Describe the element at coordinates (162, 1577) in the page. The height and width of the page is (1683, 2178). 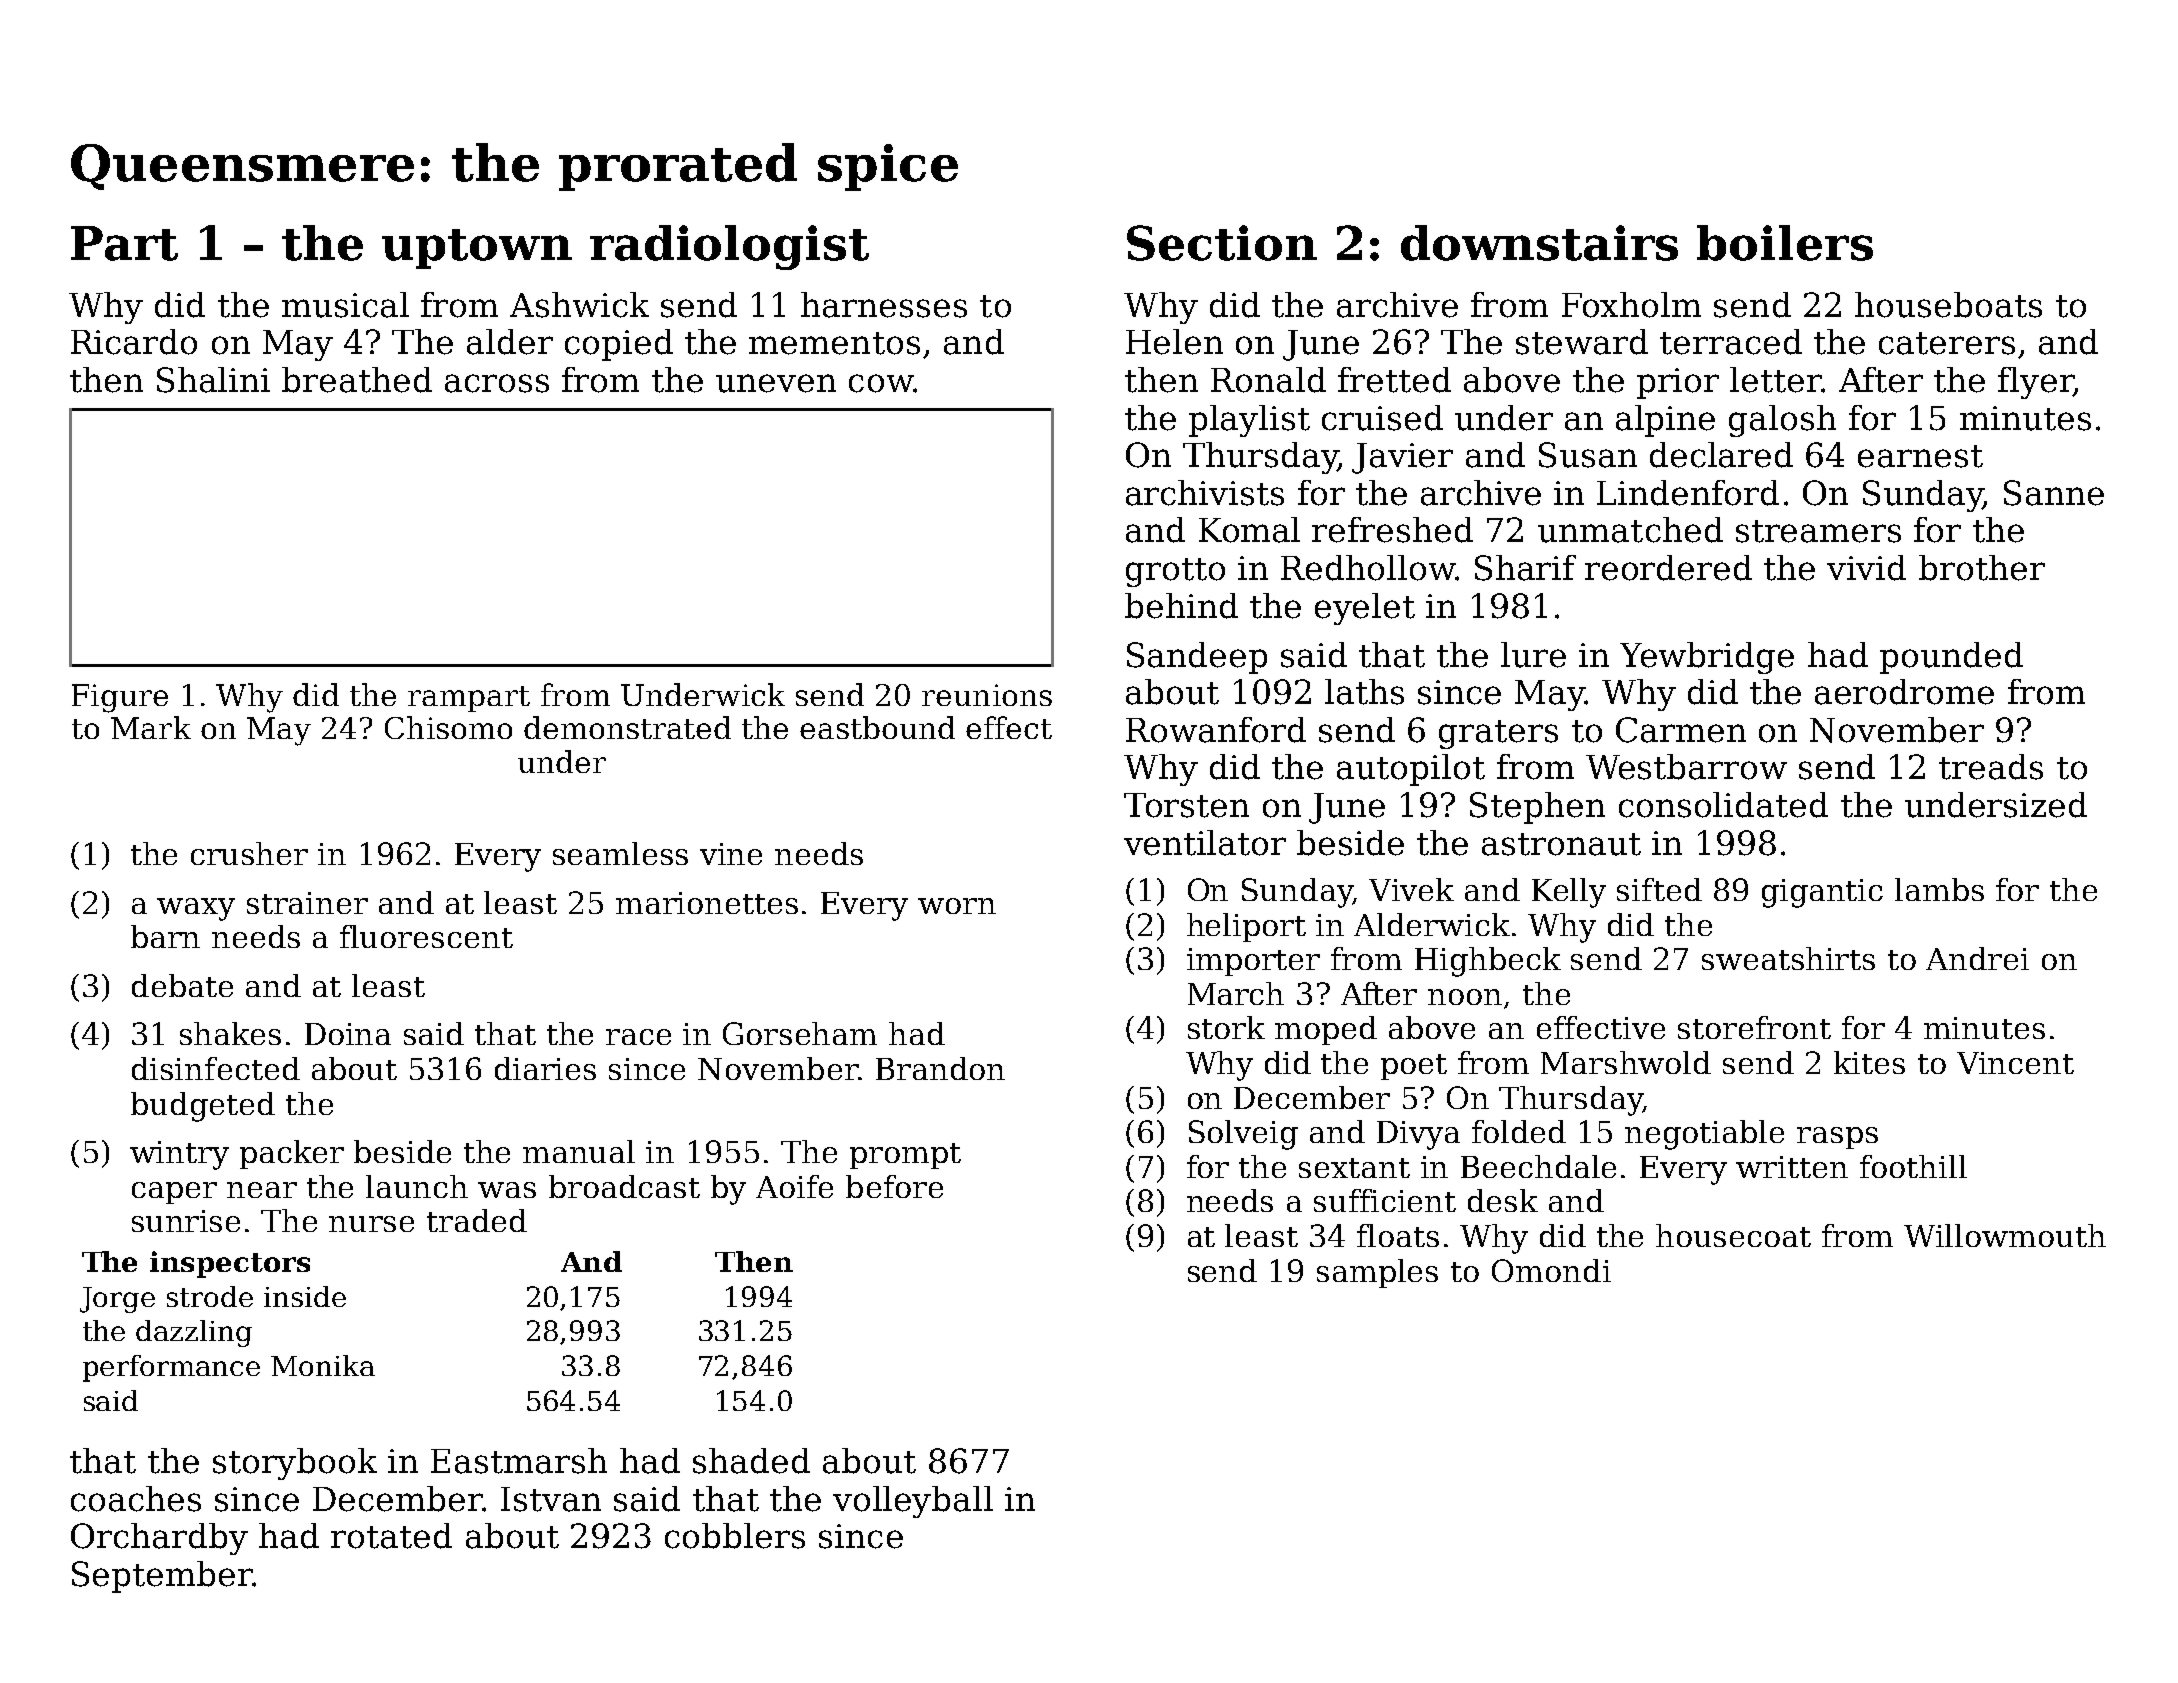
I see `September` at that location.
